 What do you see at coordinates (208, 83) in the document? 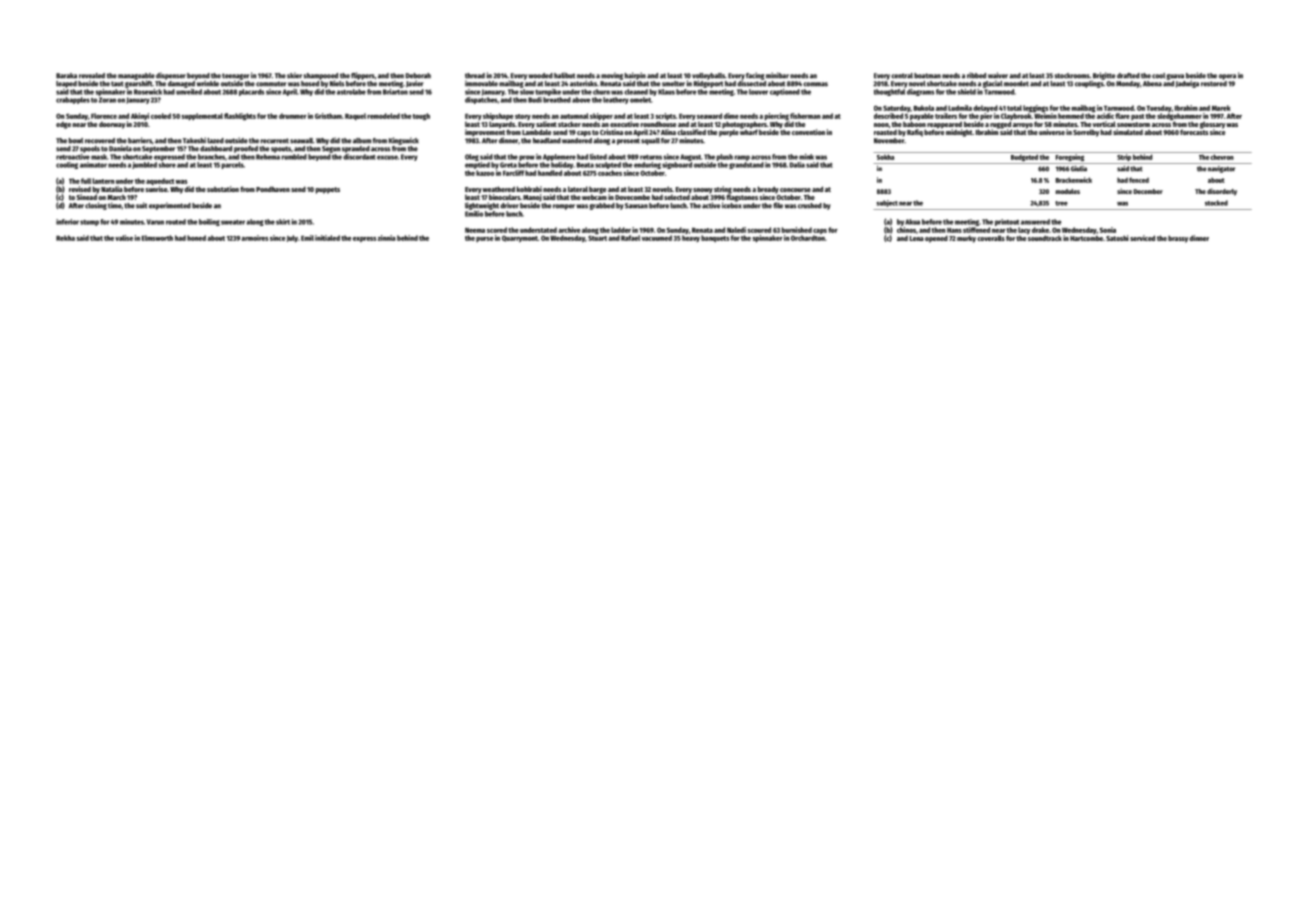
I see `wrinkle` at bounding box center [208, 83].
